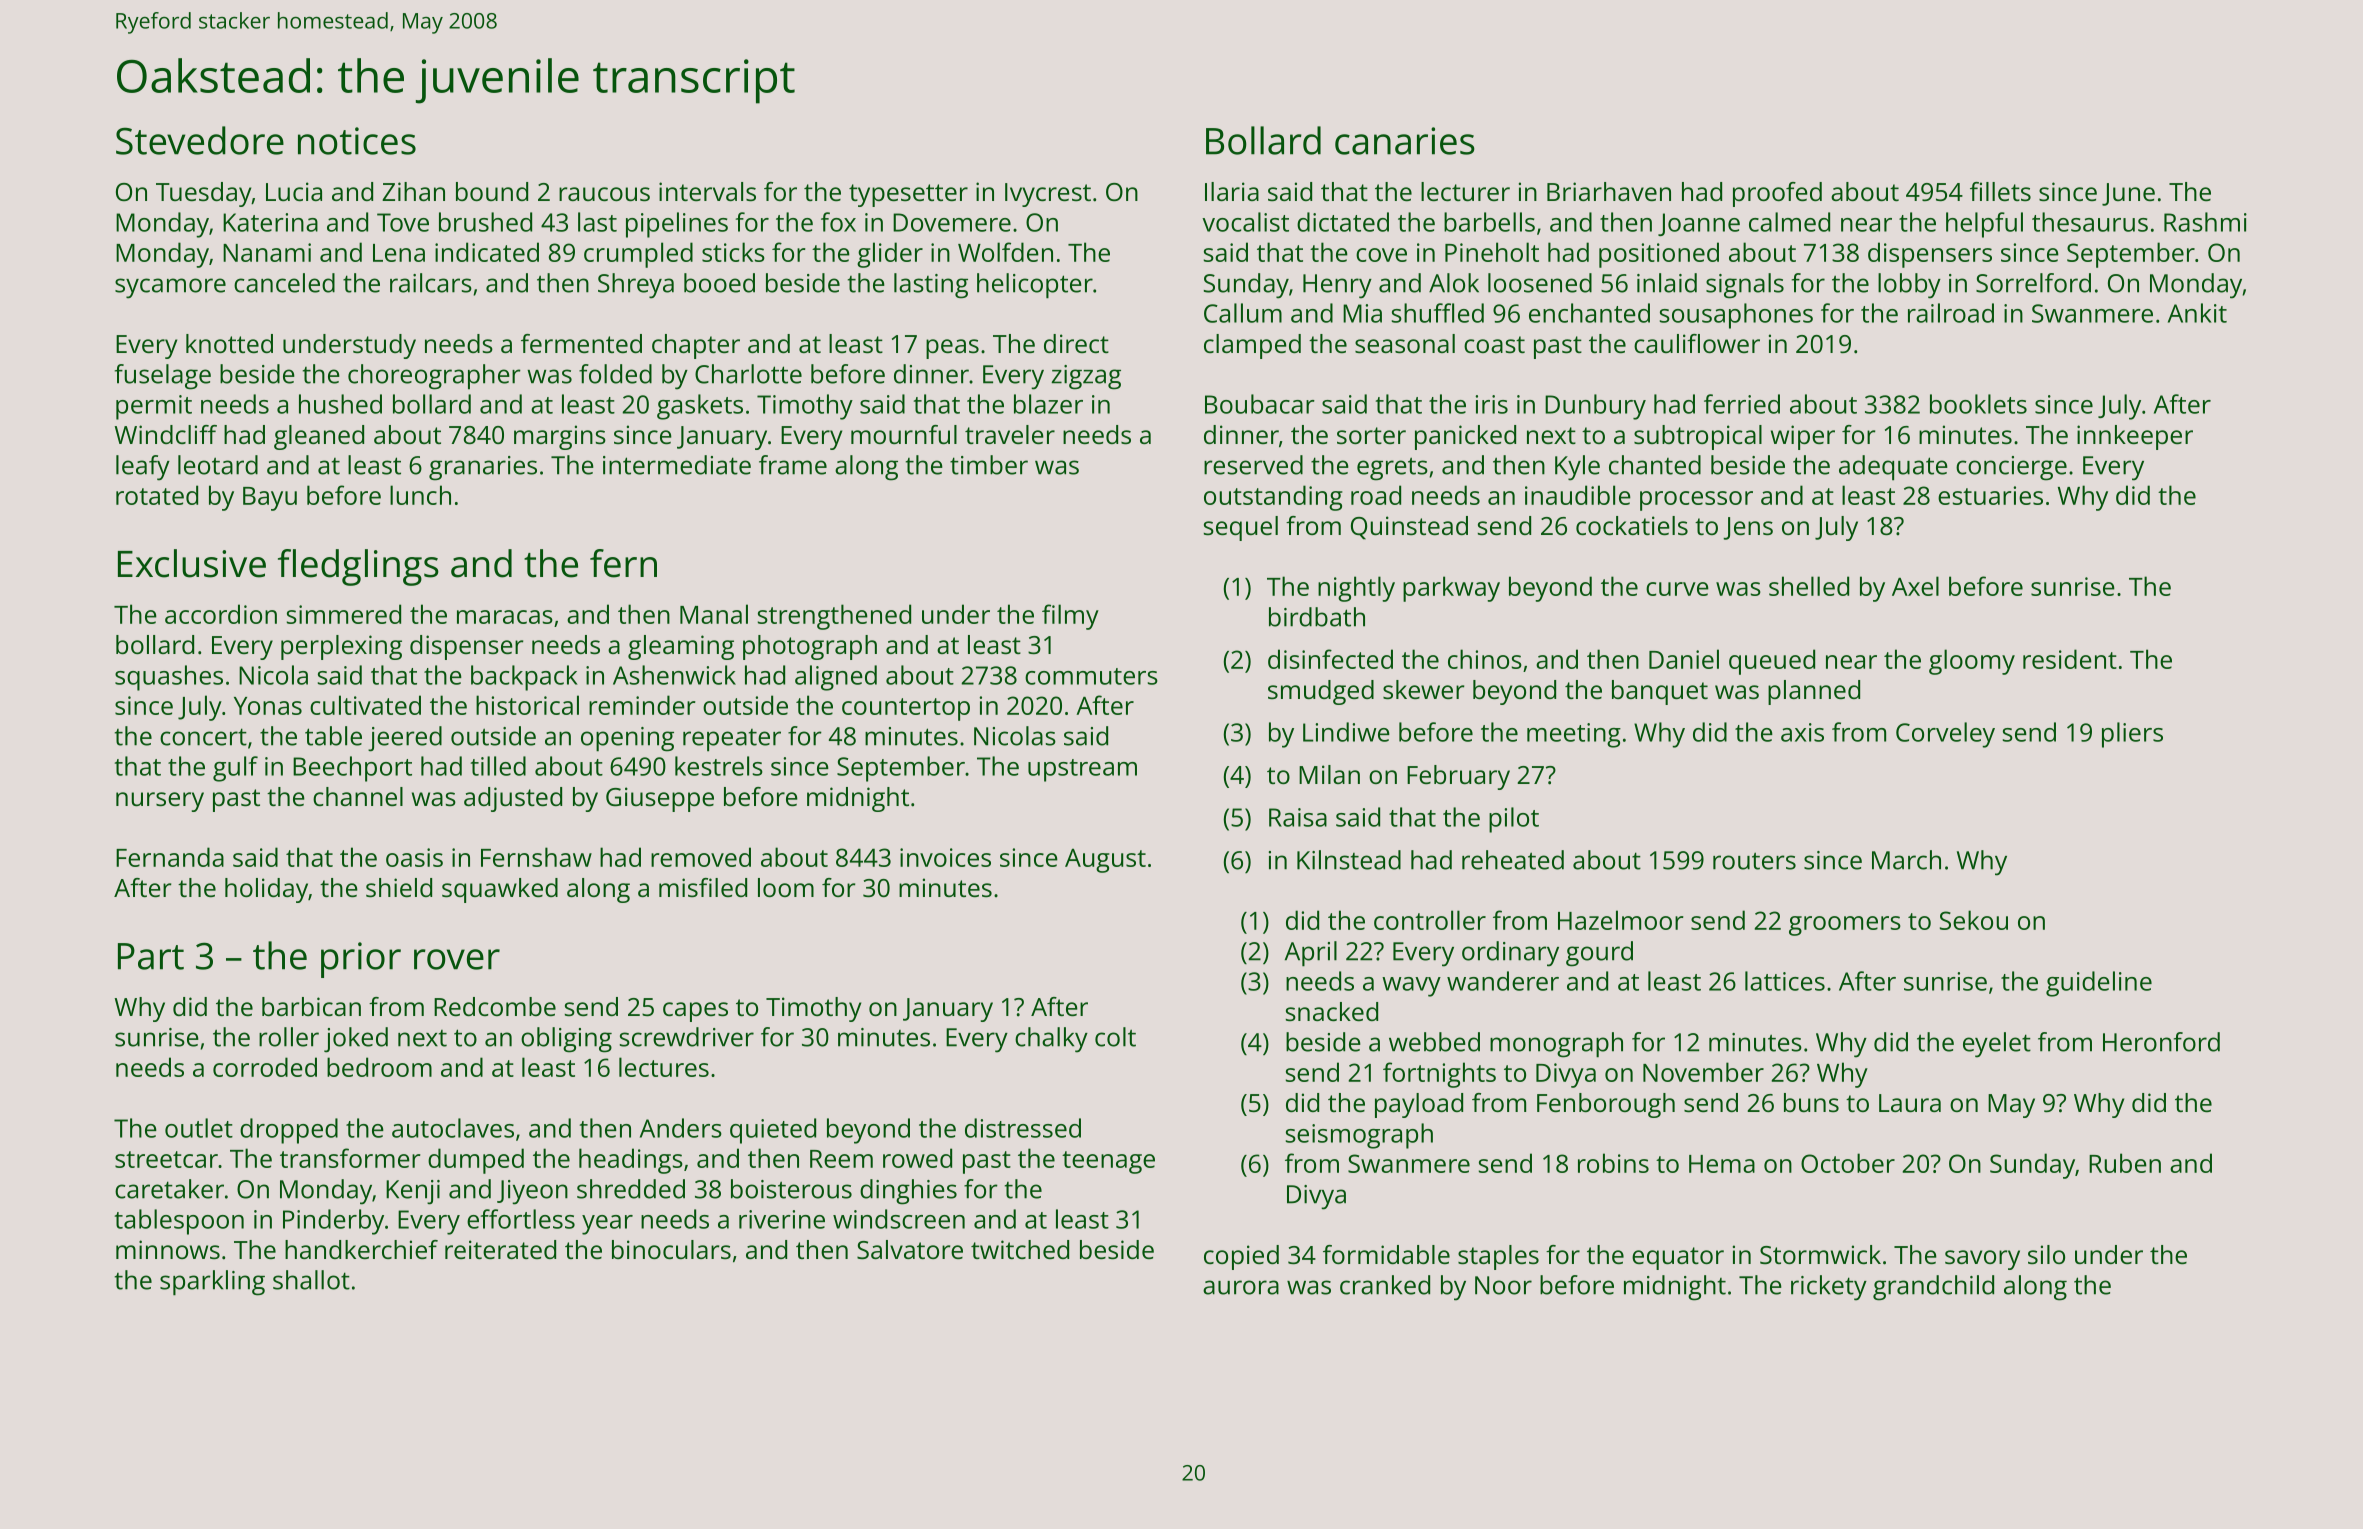  I want to click on axis, so click(1802, 732).
